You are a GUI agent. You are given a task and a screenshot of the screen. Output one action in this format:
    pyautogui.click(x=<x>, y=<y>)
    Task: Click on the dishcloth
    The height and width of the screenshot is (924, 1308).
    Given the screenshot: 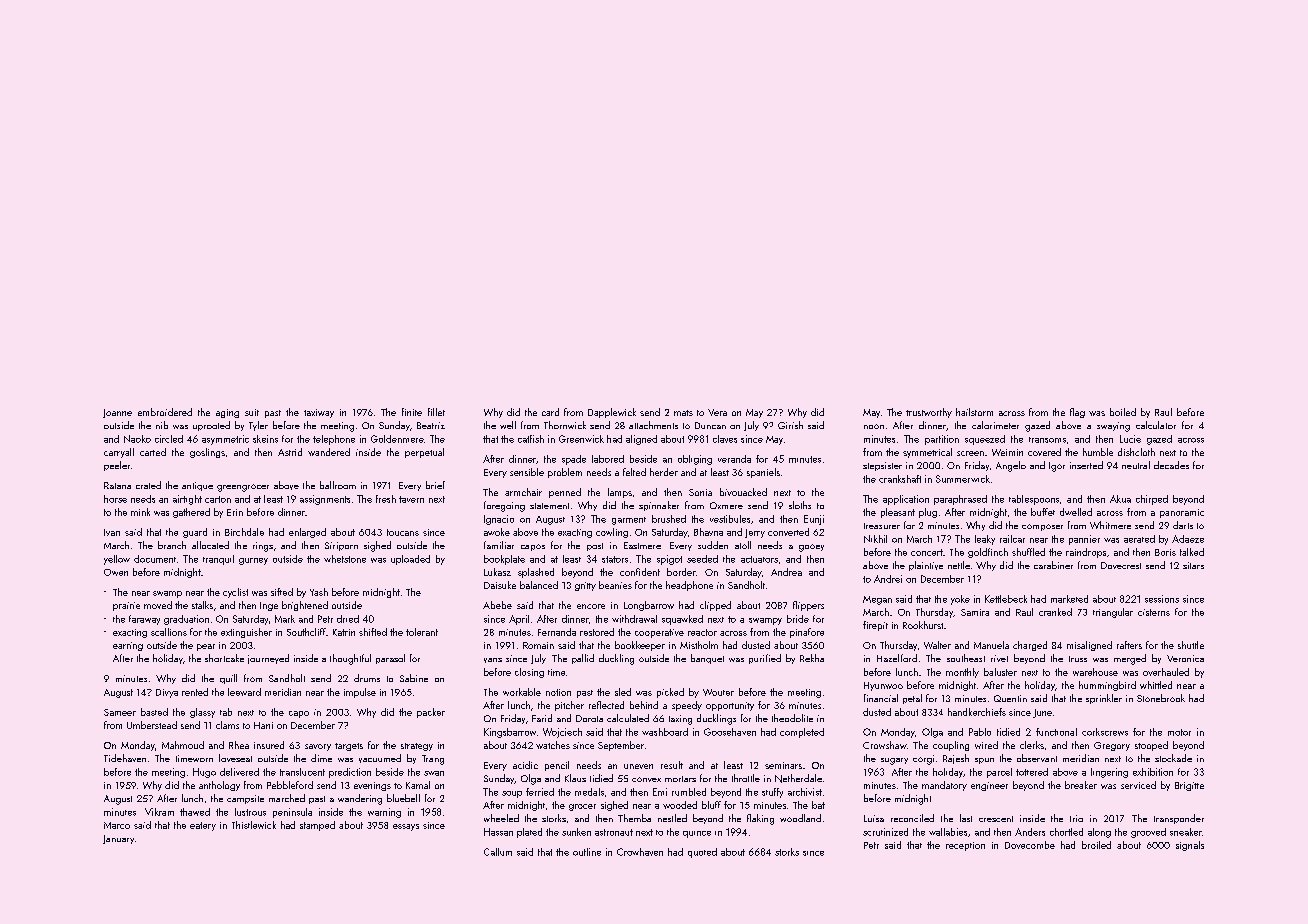 What is the action you would take?
    pyautogui.click(x=1136, y=452)
